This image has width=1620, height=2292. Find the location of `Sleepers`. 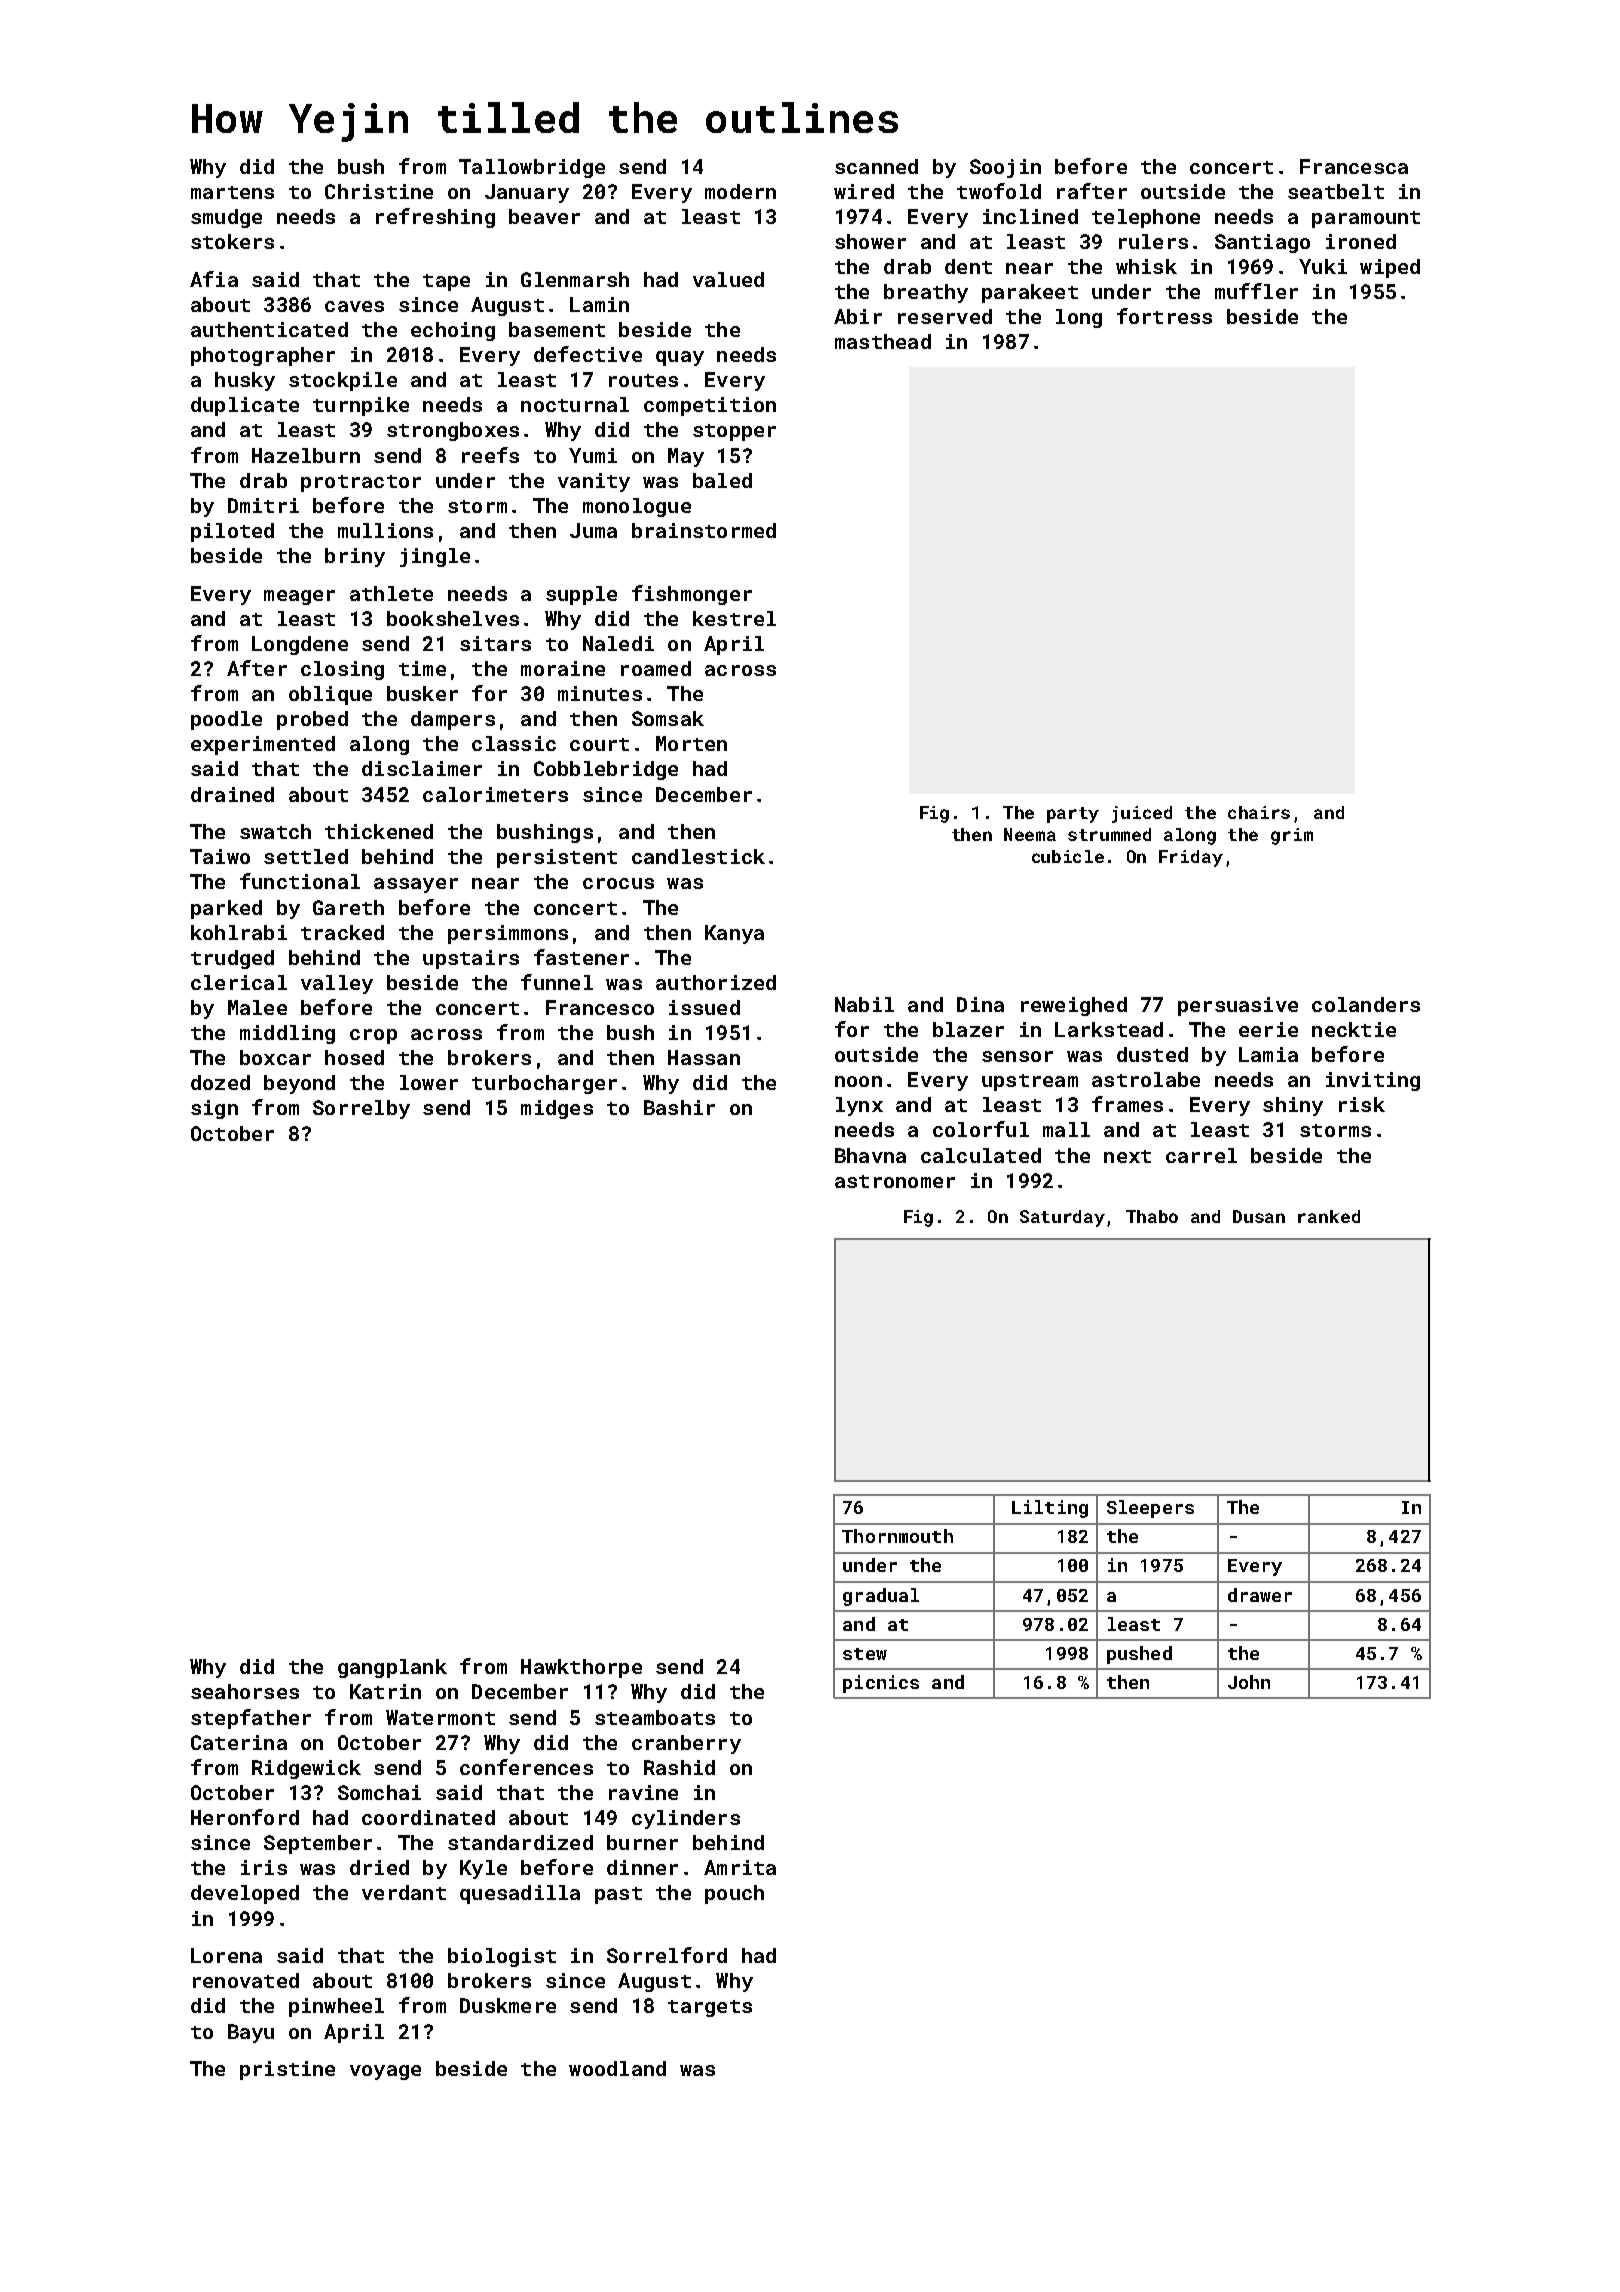

Sleepers is located at coordinates (1150, 1509).
